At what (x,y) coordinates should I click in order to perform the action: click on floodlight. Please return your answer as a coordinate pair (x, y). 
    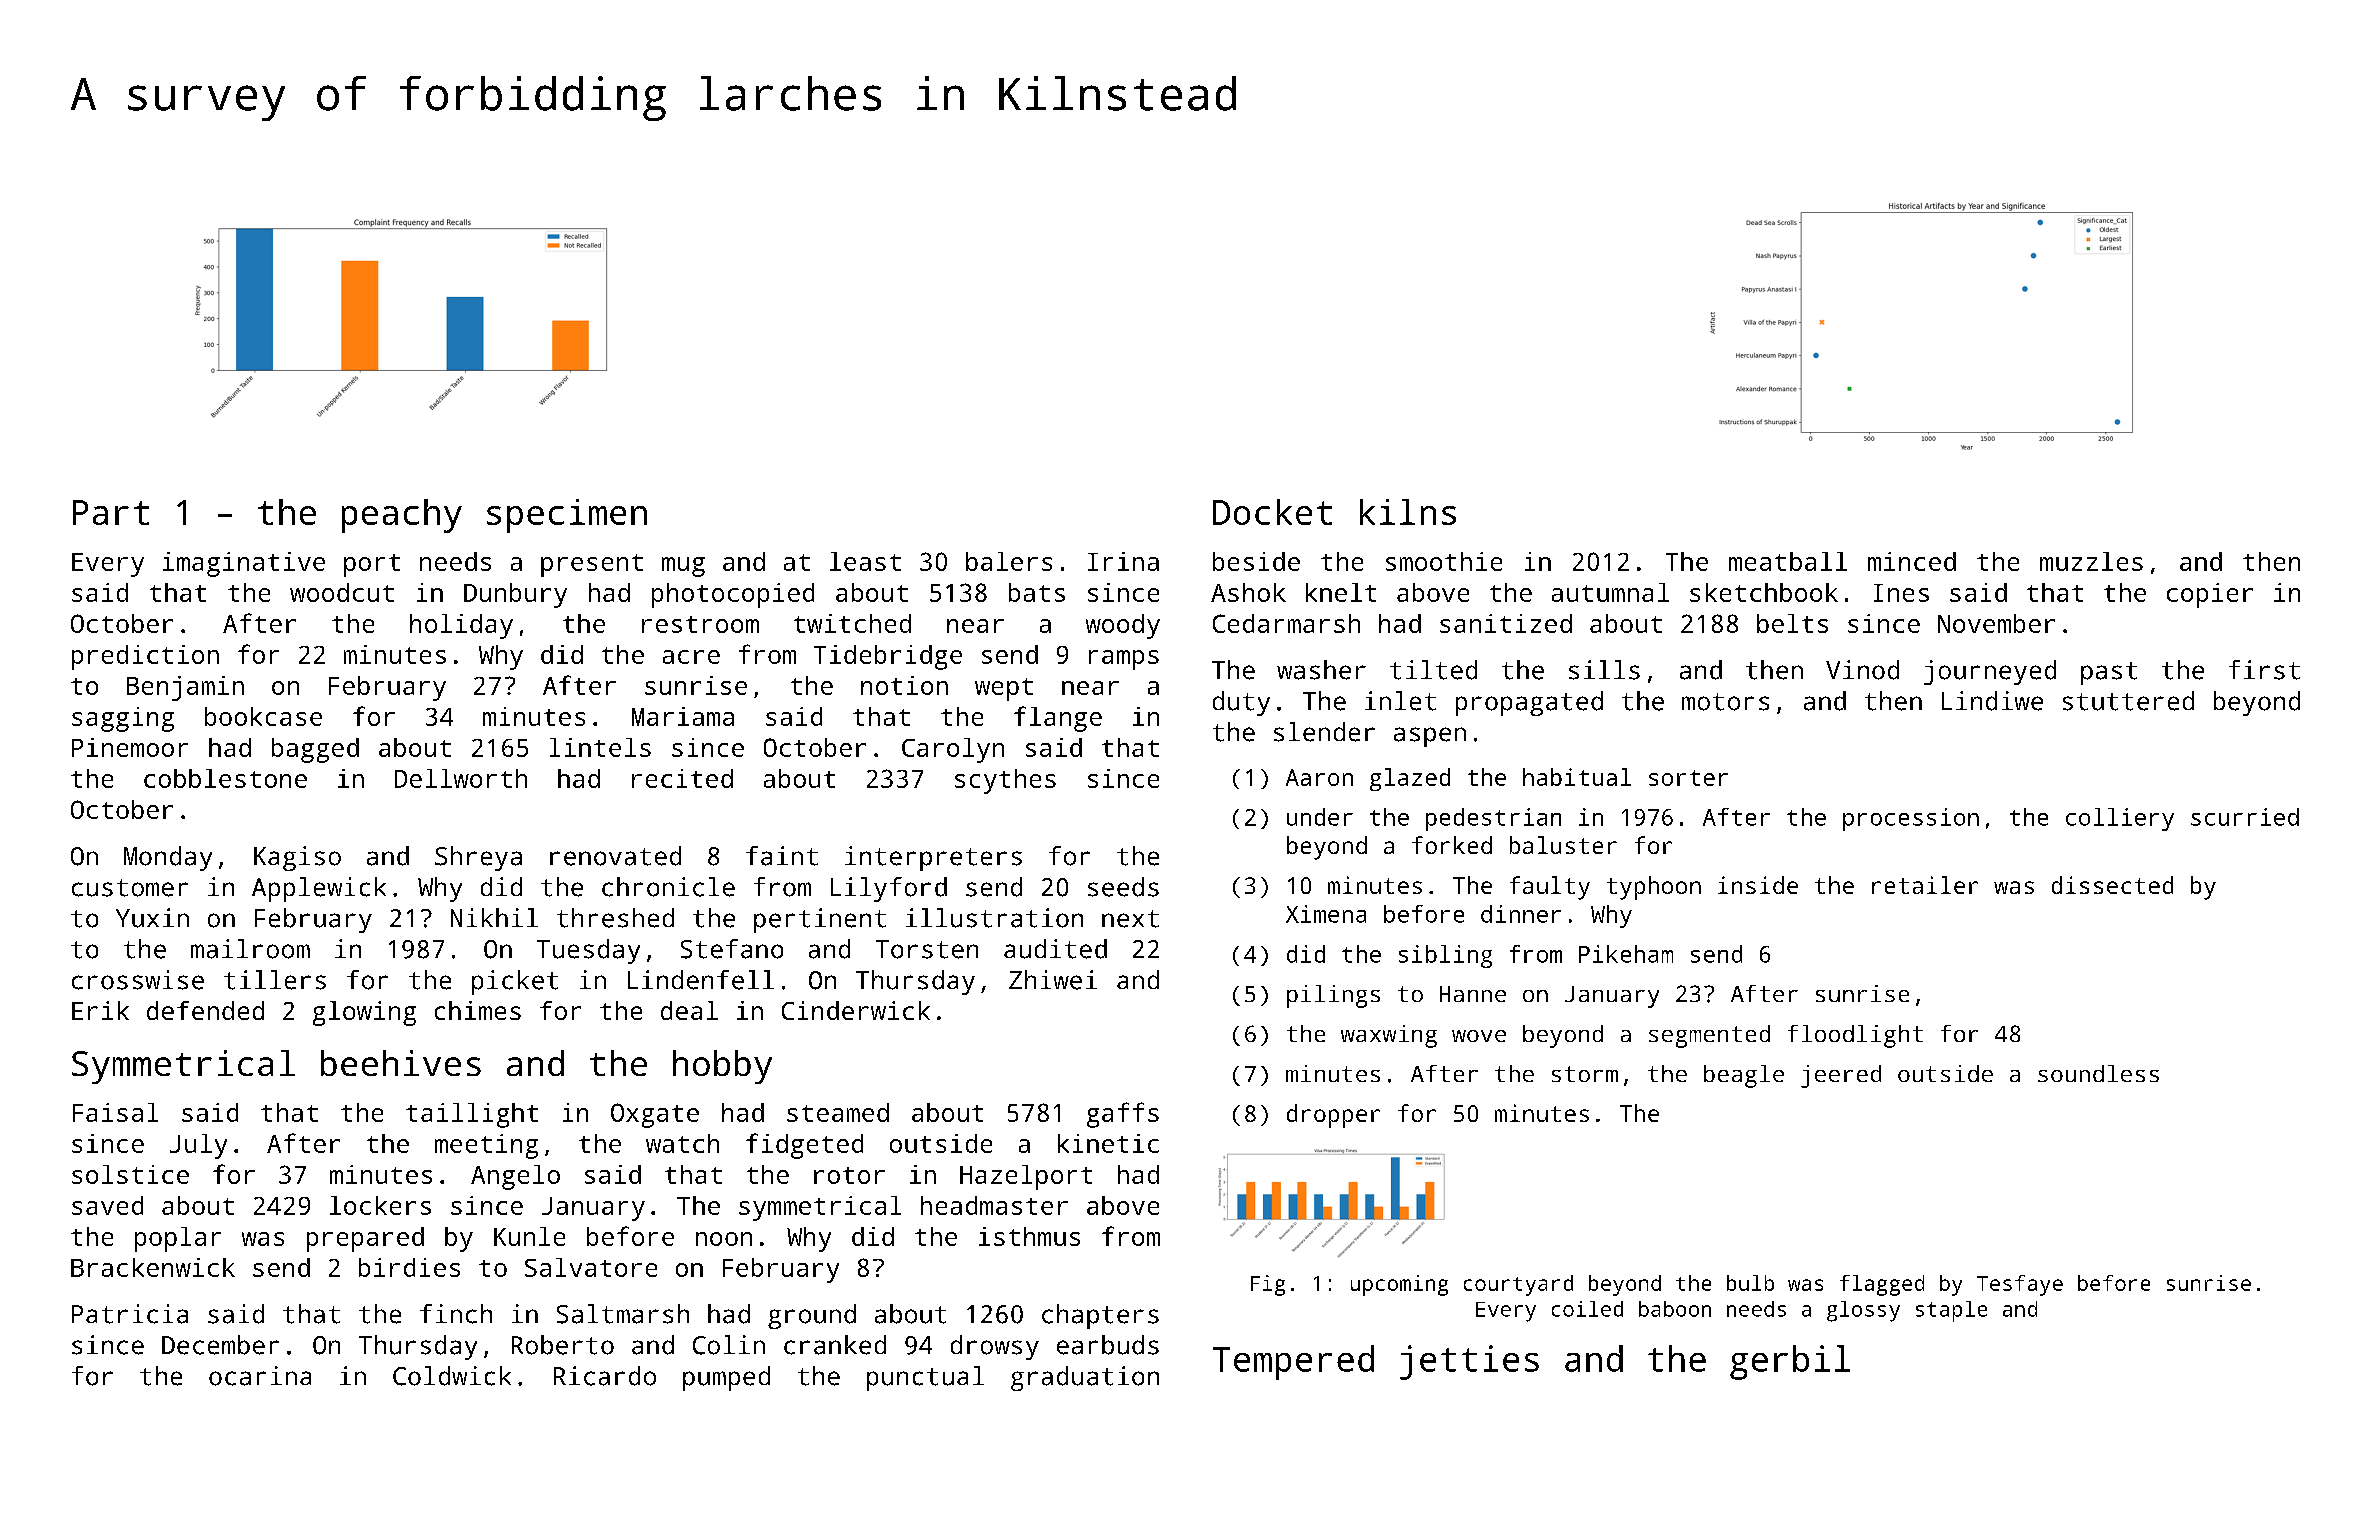
    Looking at the image, I should click on (1855, 1036).
